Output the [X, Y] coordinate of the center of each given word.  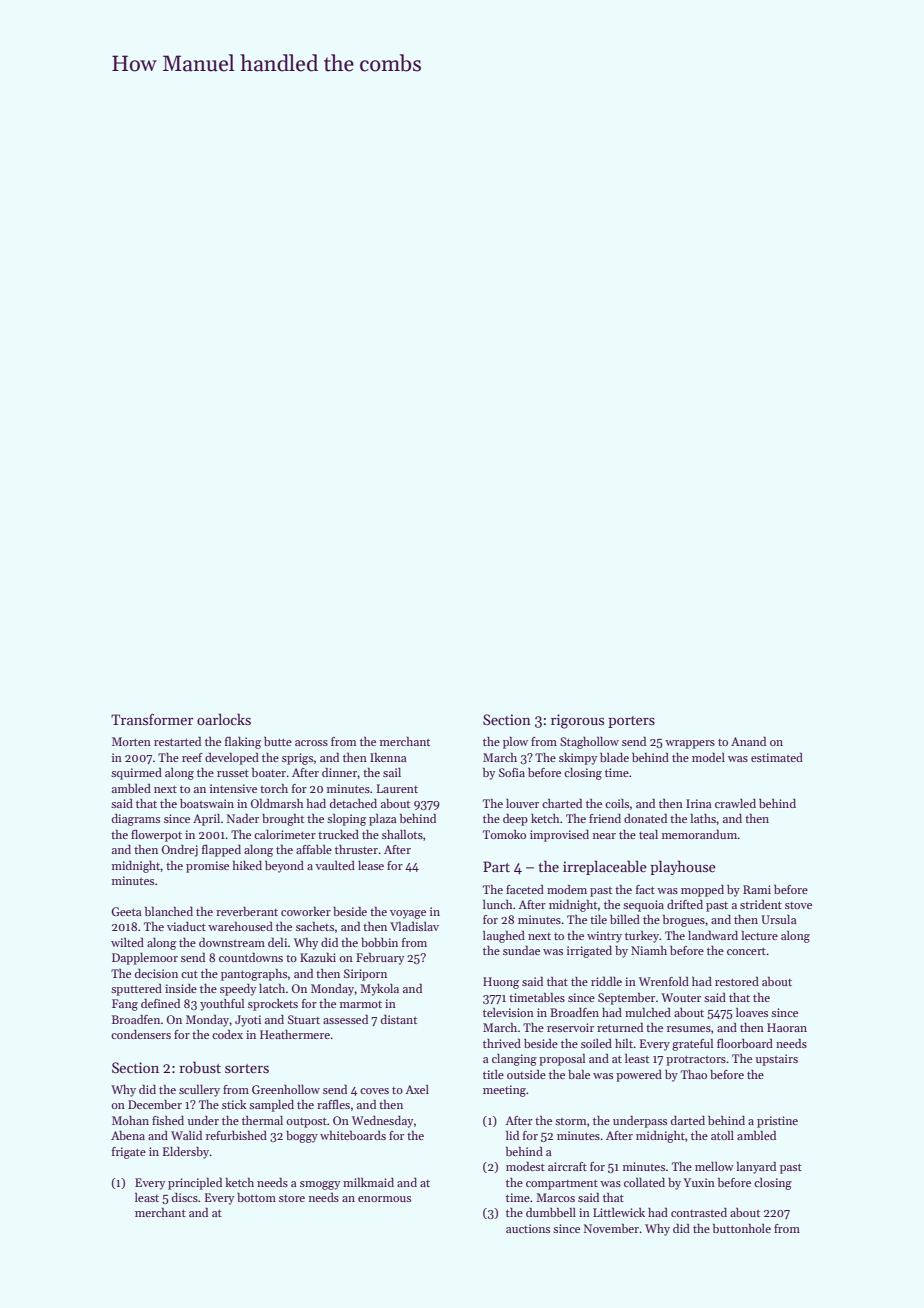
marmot [361, 1004]
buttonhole [742, 1228]
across [311, 743]
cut [189, 974]
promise [207, 867]
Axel [417, 1089]
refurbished [236, 1135]
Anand [748, 741]
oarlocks [224, 719]
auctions [528, 1228]
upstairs [777, 1060]
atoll [722, 1135]
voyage [408, 914]
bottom [256, 1197]
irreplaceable [605, 867]
